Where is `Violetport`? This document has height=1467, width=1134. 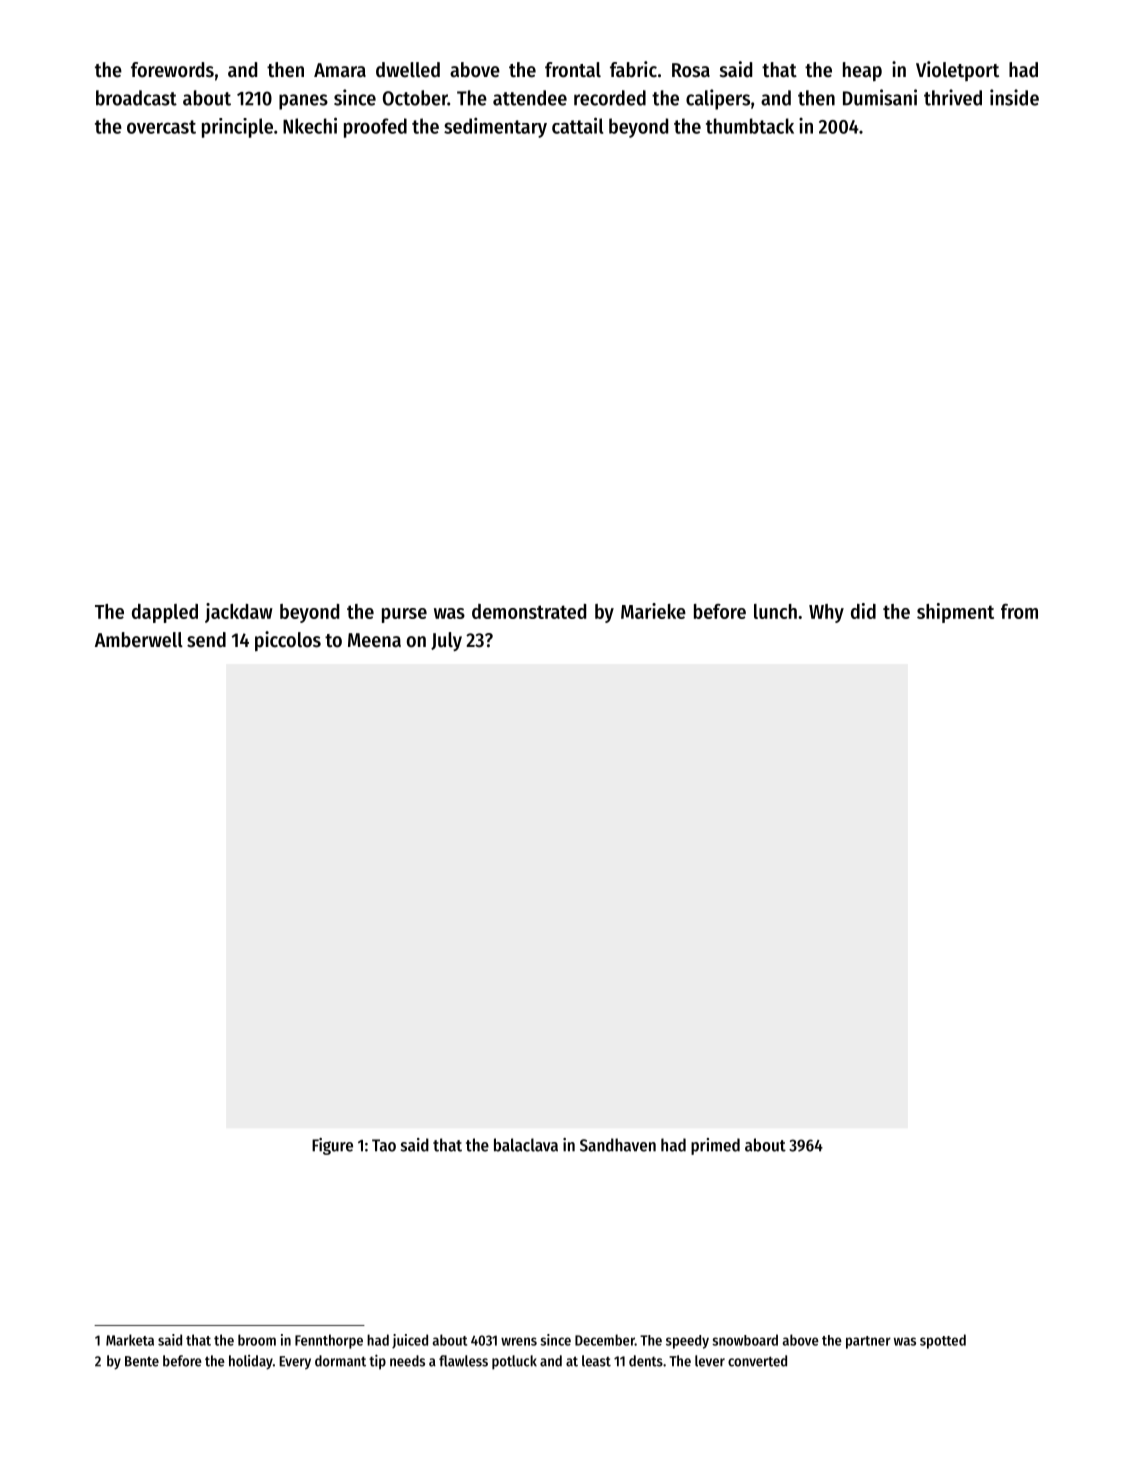 Violetport is located at coordinates (957, 71).
